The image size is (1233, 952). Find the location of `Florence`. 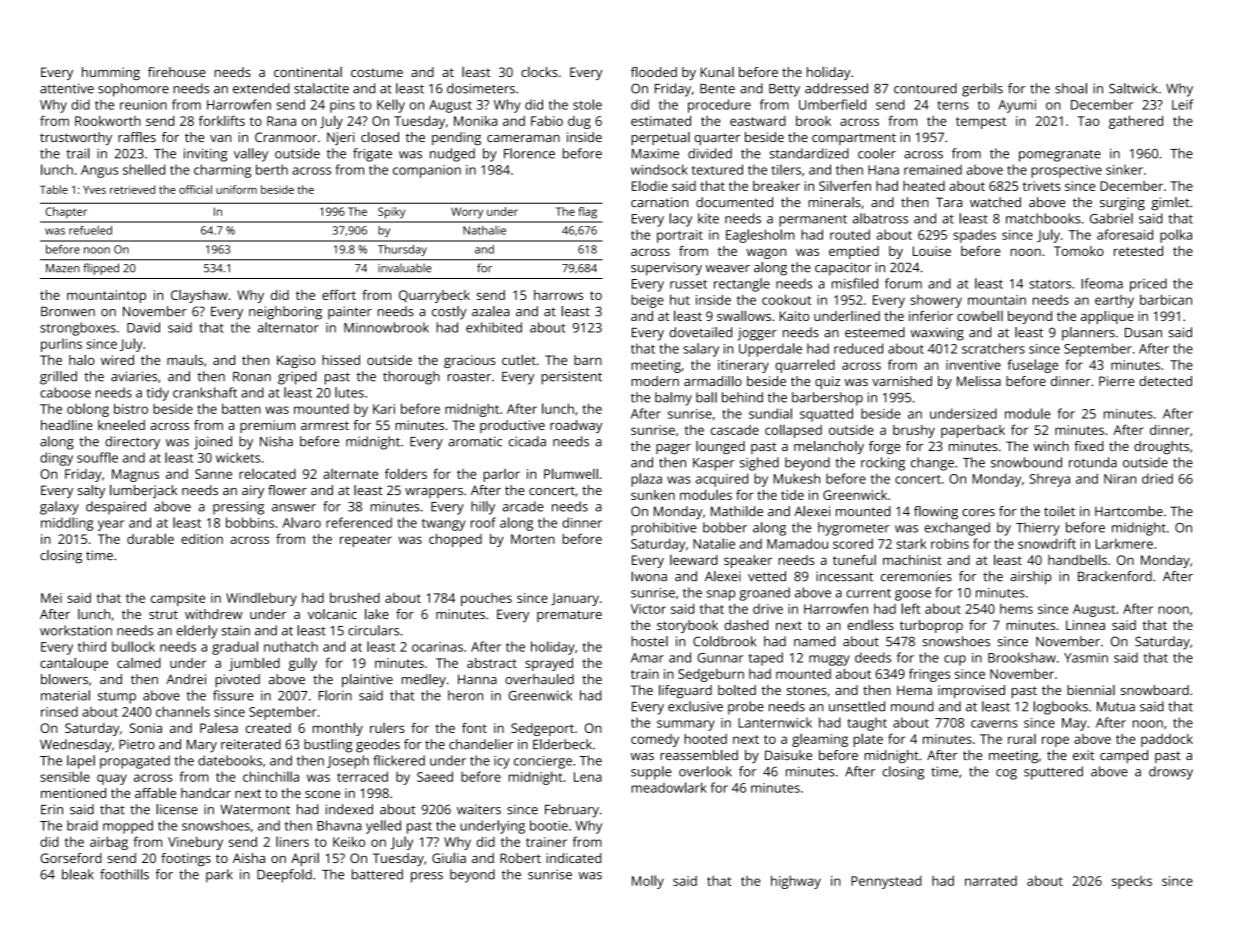

Florence is located at coordinates (529, 153).
